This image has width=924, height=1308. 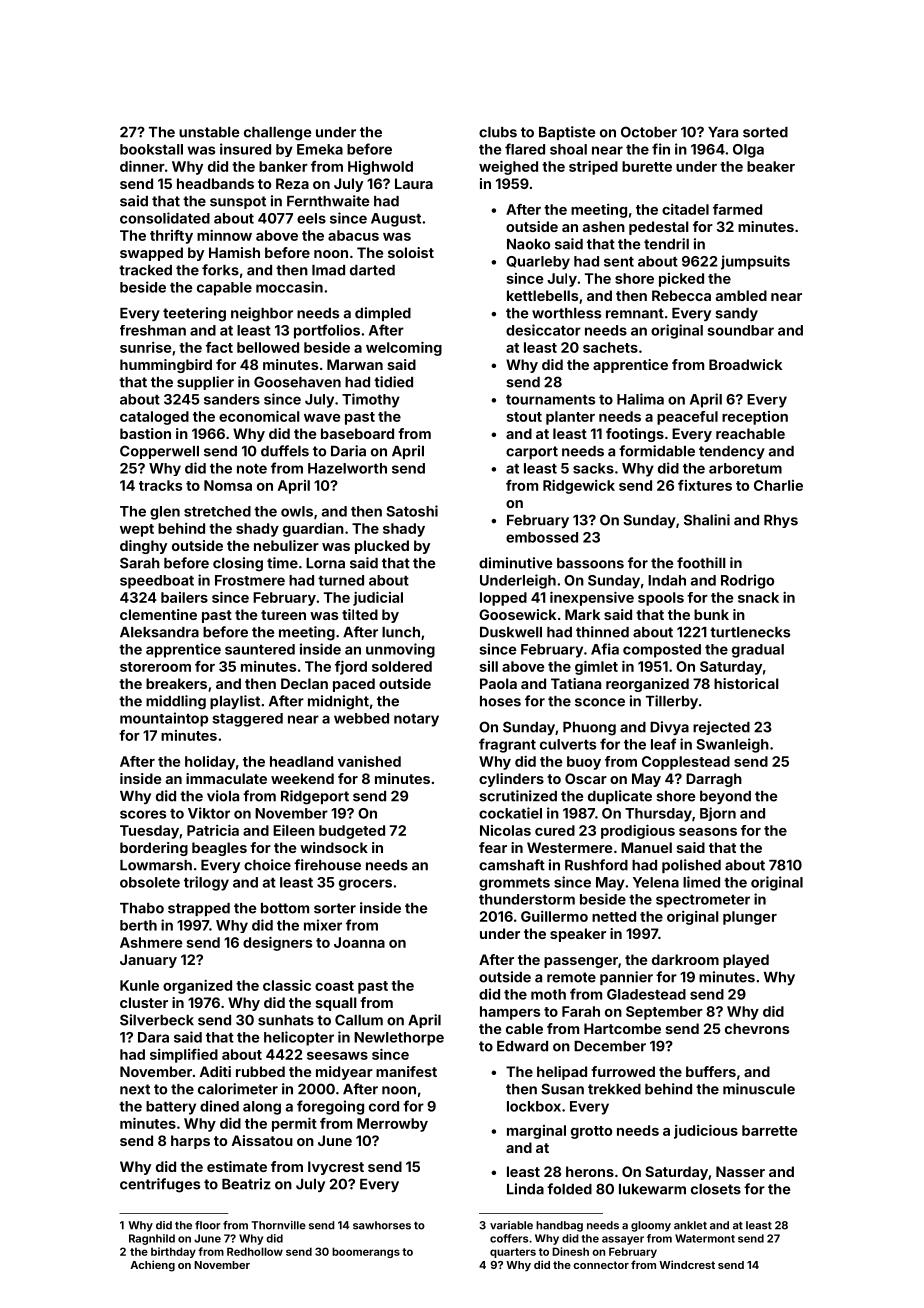 What do you see at coordinates (498, 132) in the image?
I see `clubs` at bounding box center [498, 132].
